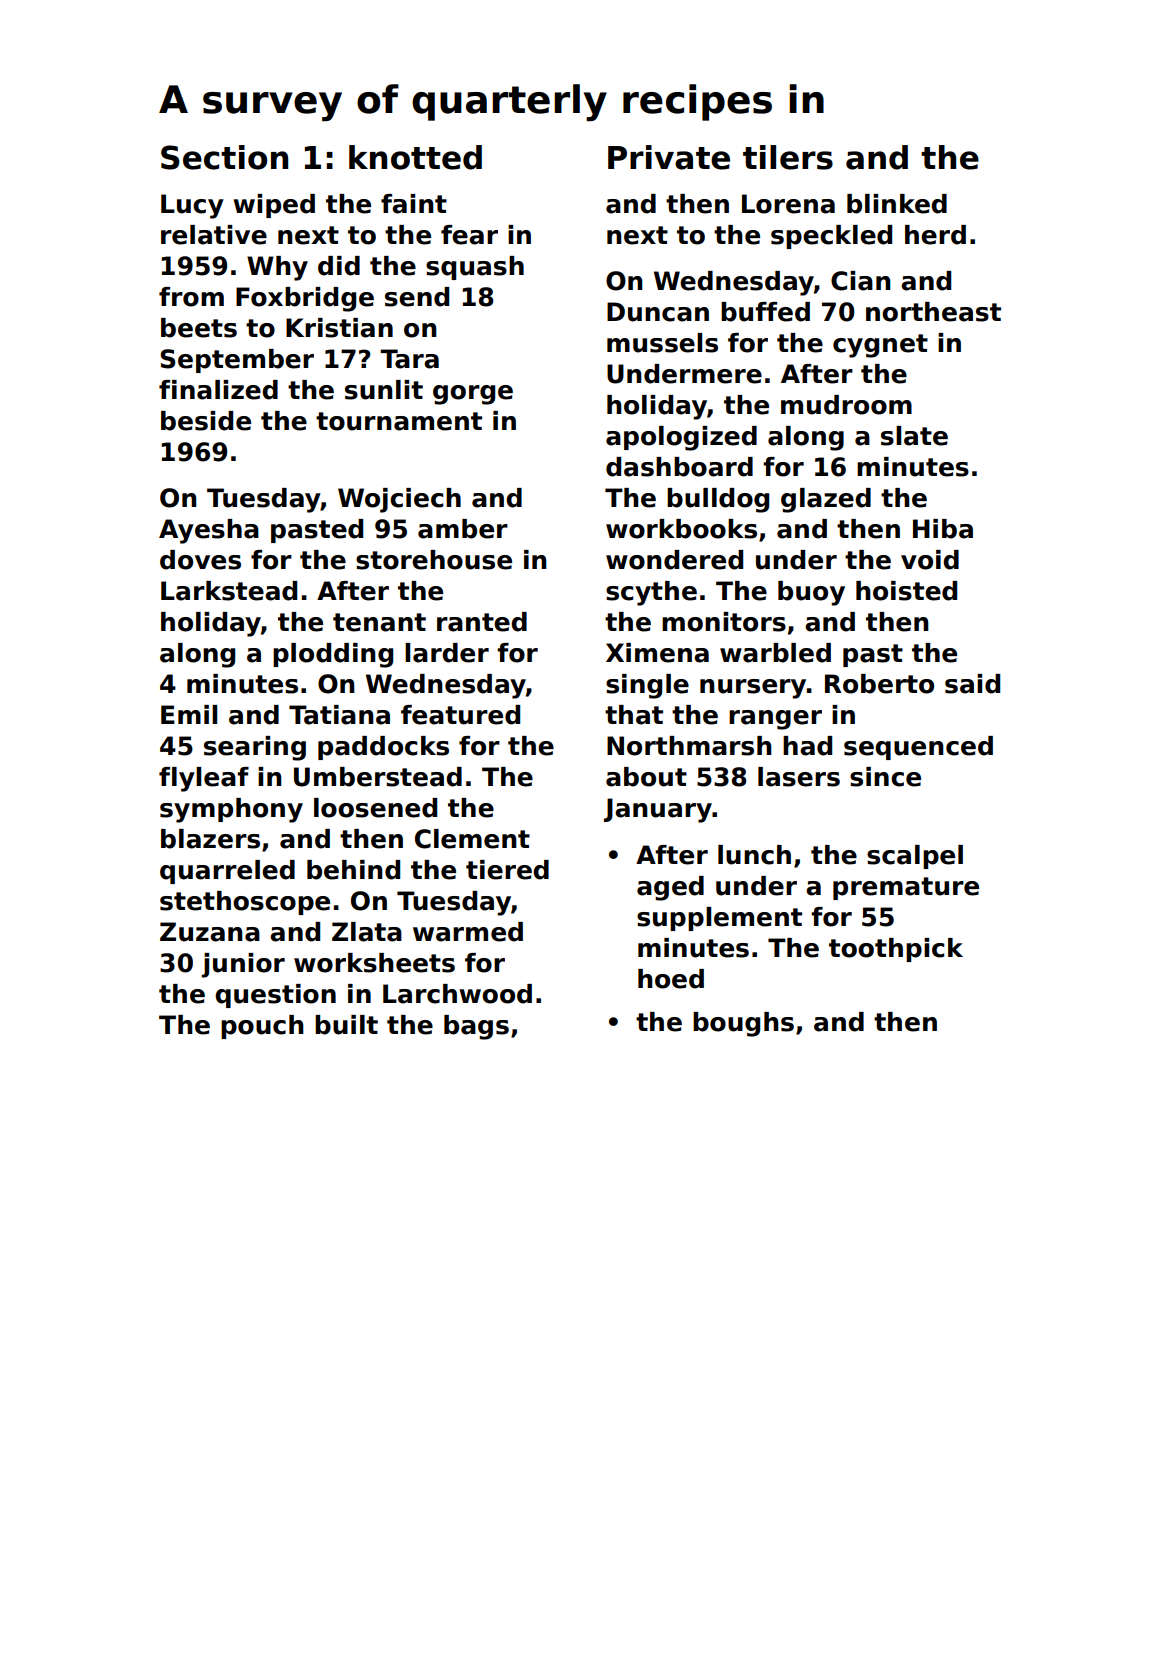 This document has width=1165, height=1654. What do you see at coordinates (434, 560) in the document?
I see `storehouse` at bounding box center [434, 560].
